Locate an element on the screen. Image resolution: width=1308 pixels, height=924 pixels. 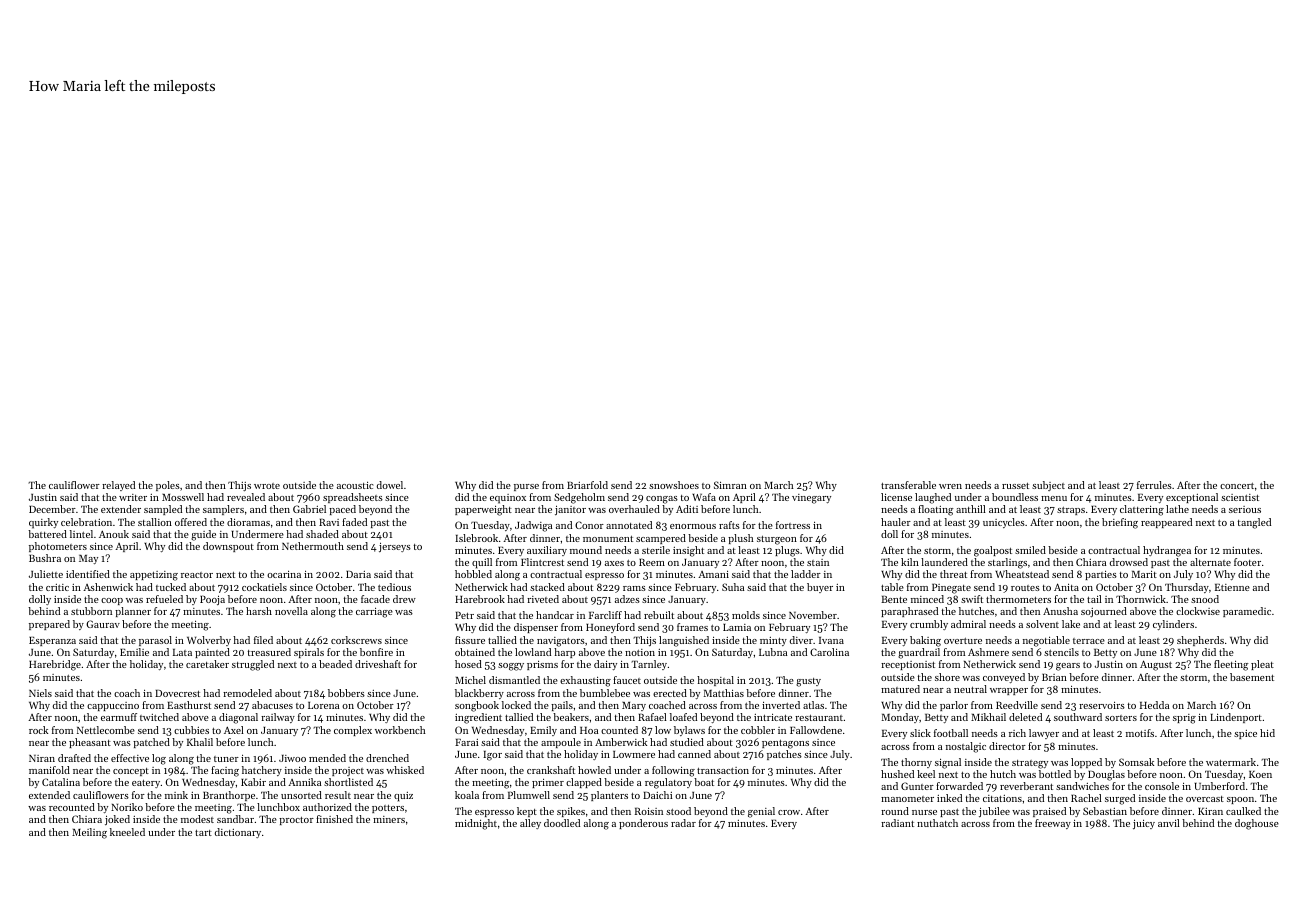
unsorted is located at coordinates (301, 795).
